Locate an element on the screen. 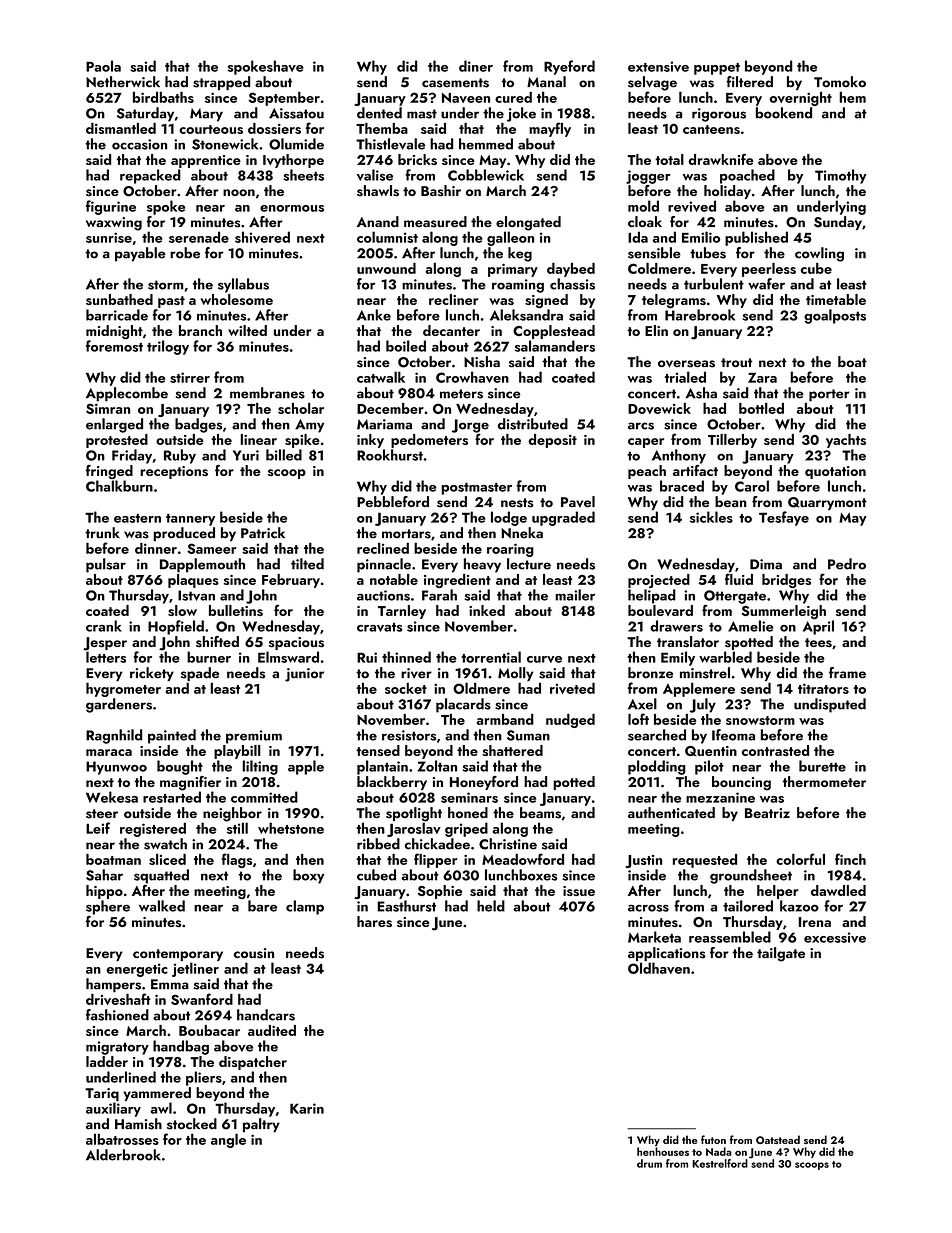  Tomoko is located at coordinates (840, 81).
